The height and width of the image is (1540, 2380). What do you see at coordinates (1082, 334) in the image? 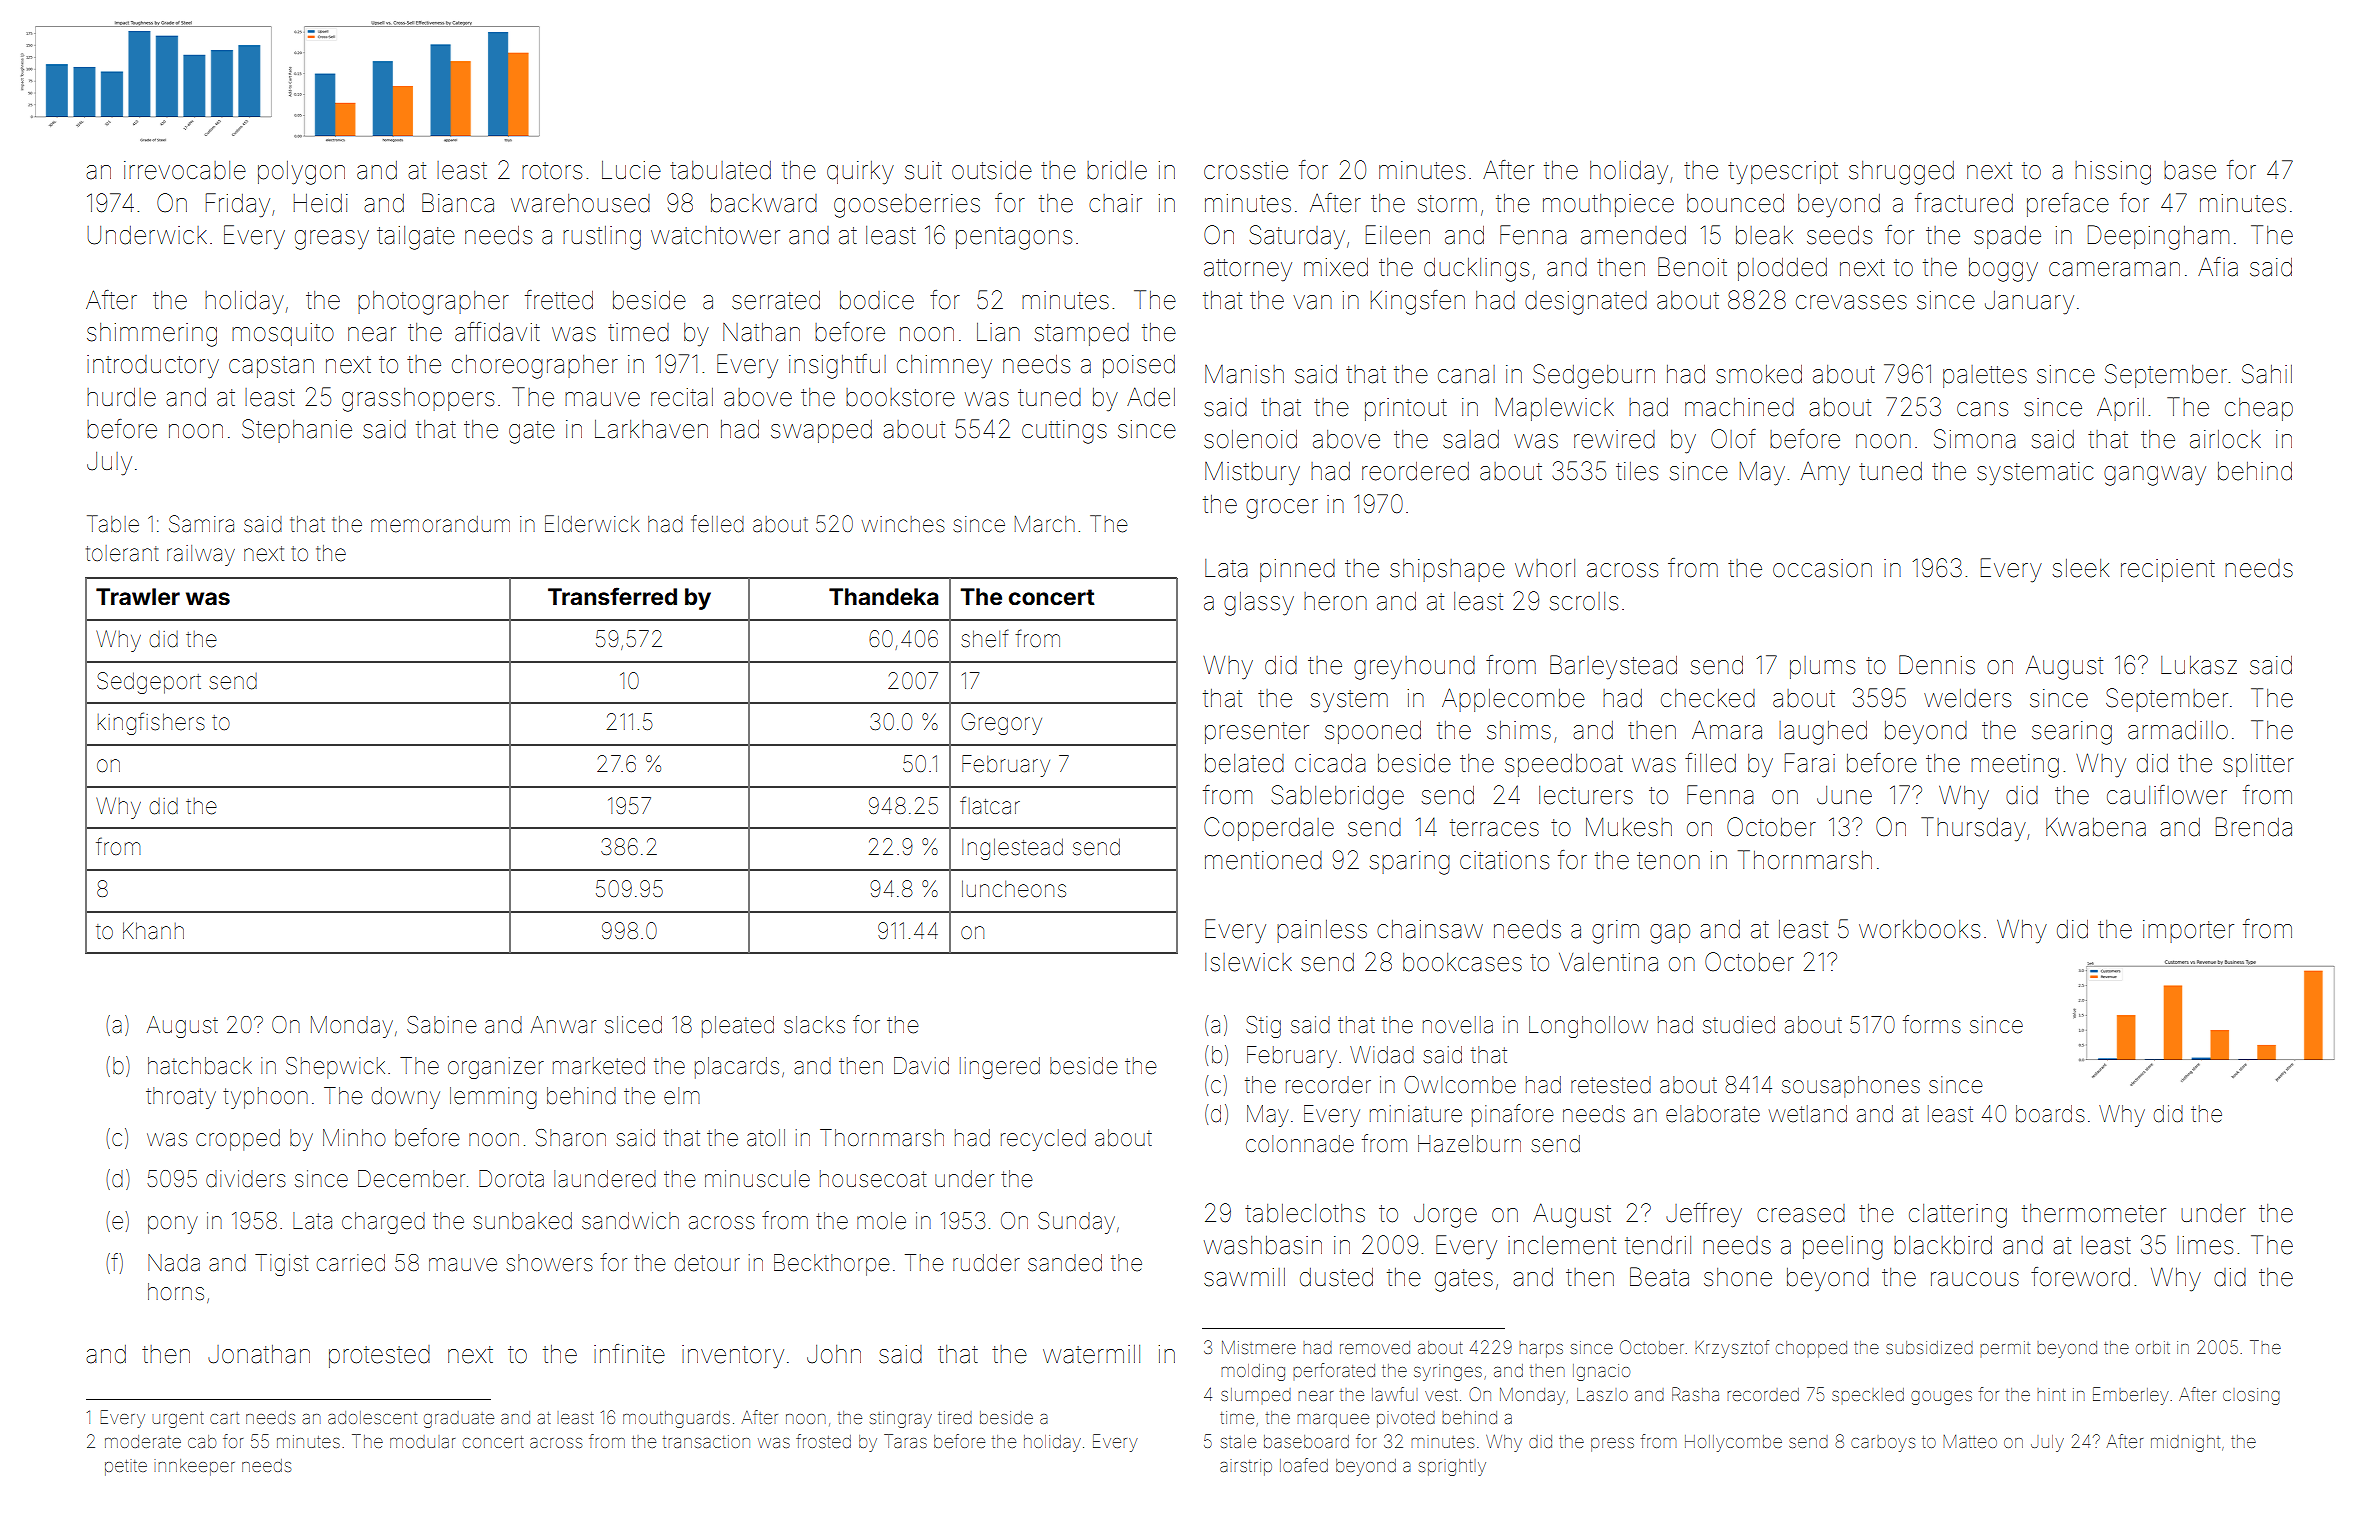
I see `stamped` at bounding box center [1082, 334].
